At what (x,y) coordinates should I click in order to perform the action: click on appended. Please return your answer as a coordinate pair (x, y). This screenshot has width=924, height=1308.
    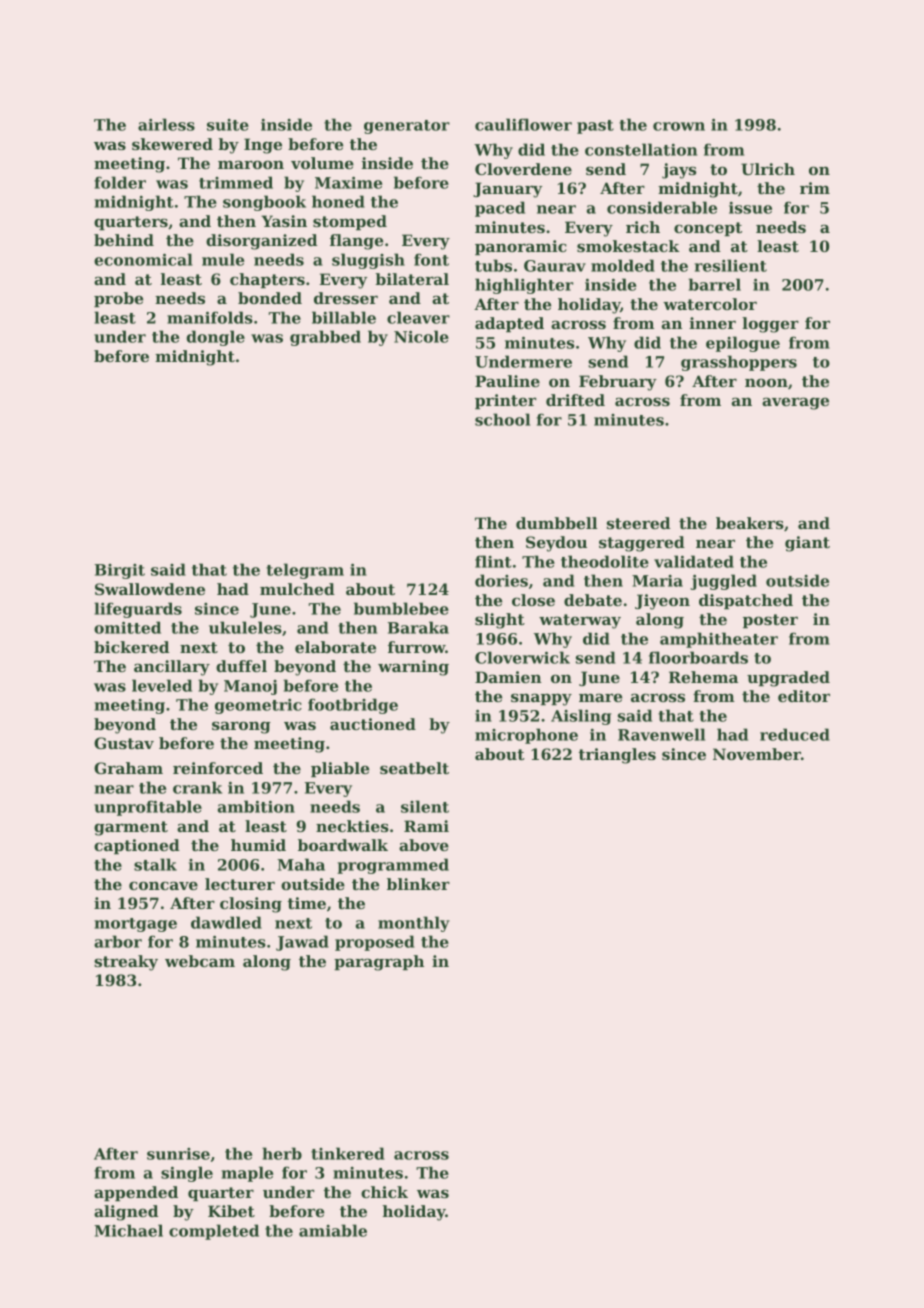
    Looking at the image, I should click on (136, 1193).
